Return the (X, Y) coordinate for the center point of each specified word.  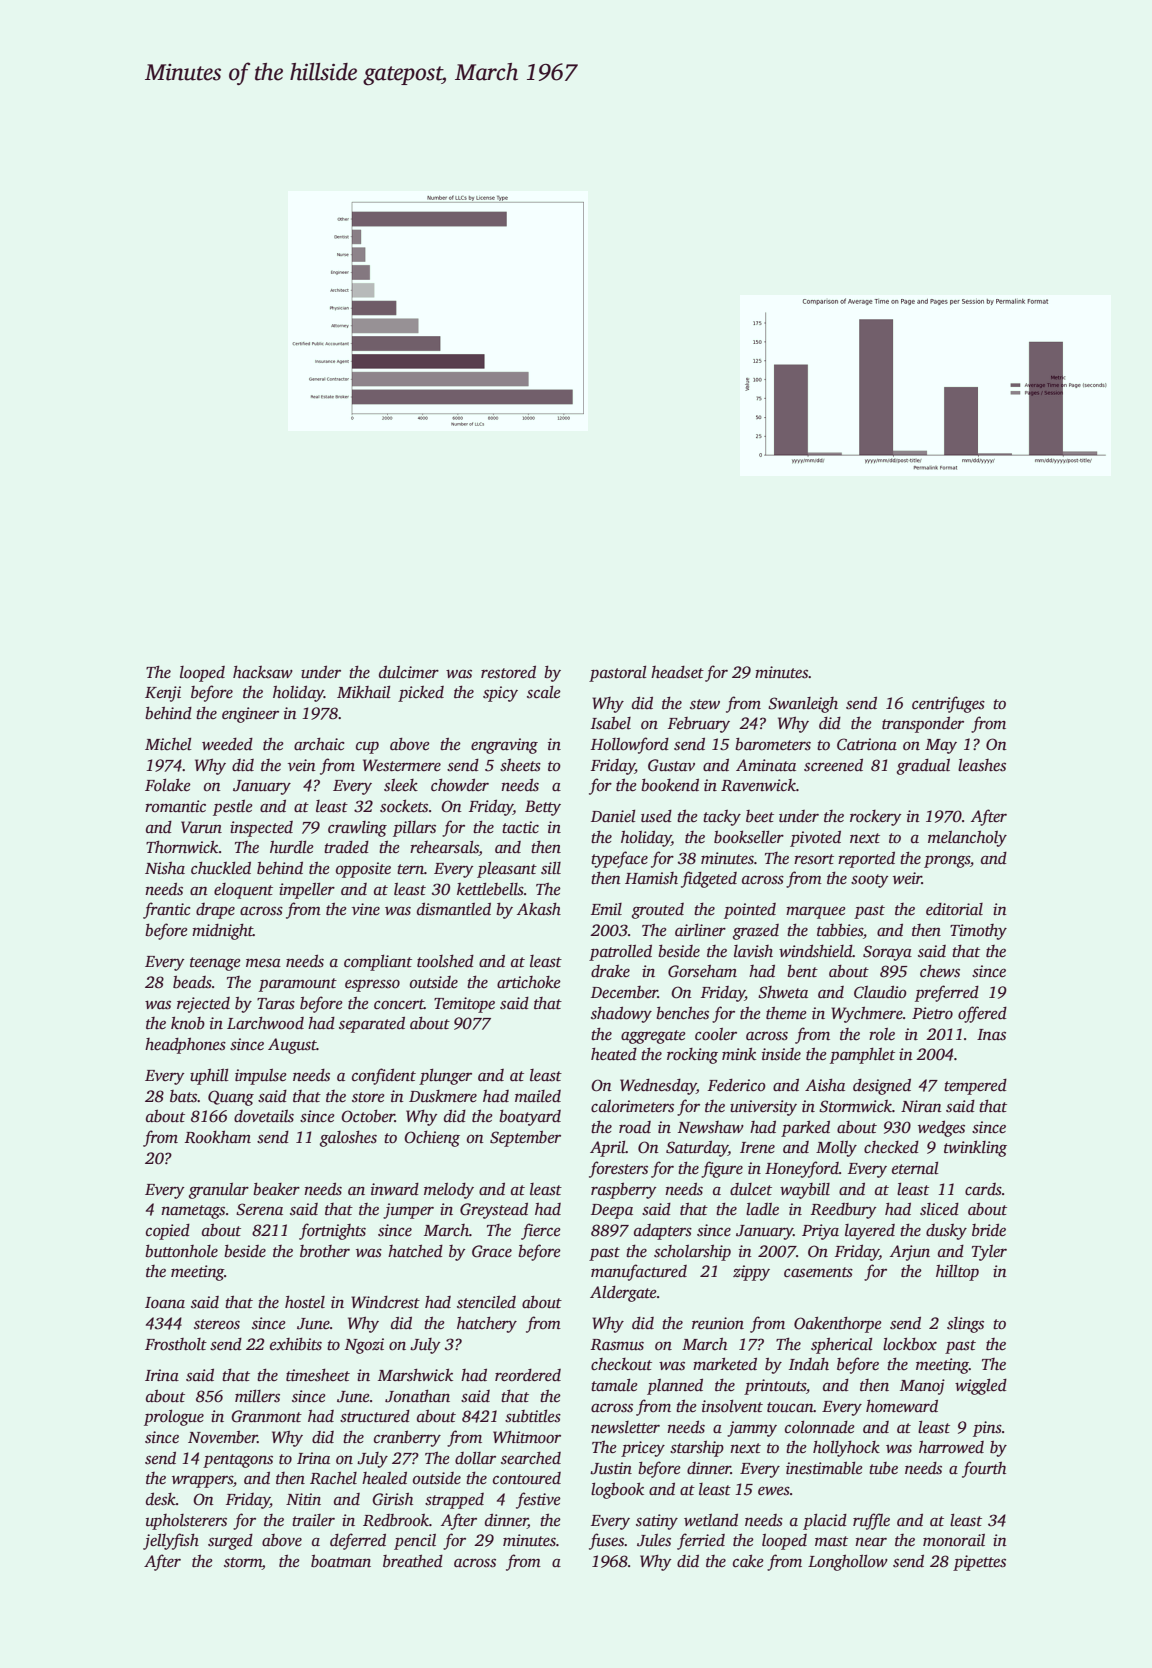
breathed (413, 1561)
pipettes (979, 1563)
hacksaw (263, 672)
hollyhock (846, 1448)
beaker (276, 1189)
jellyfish (171, 1541)
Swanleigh (803, 705)
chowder (460, 785)
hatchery (487, 1324)
